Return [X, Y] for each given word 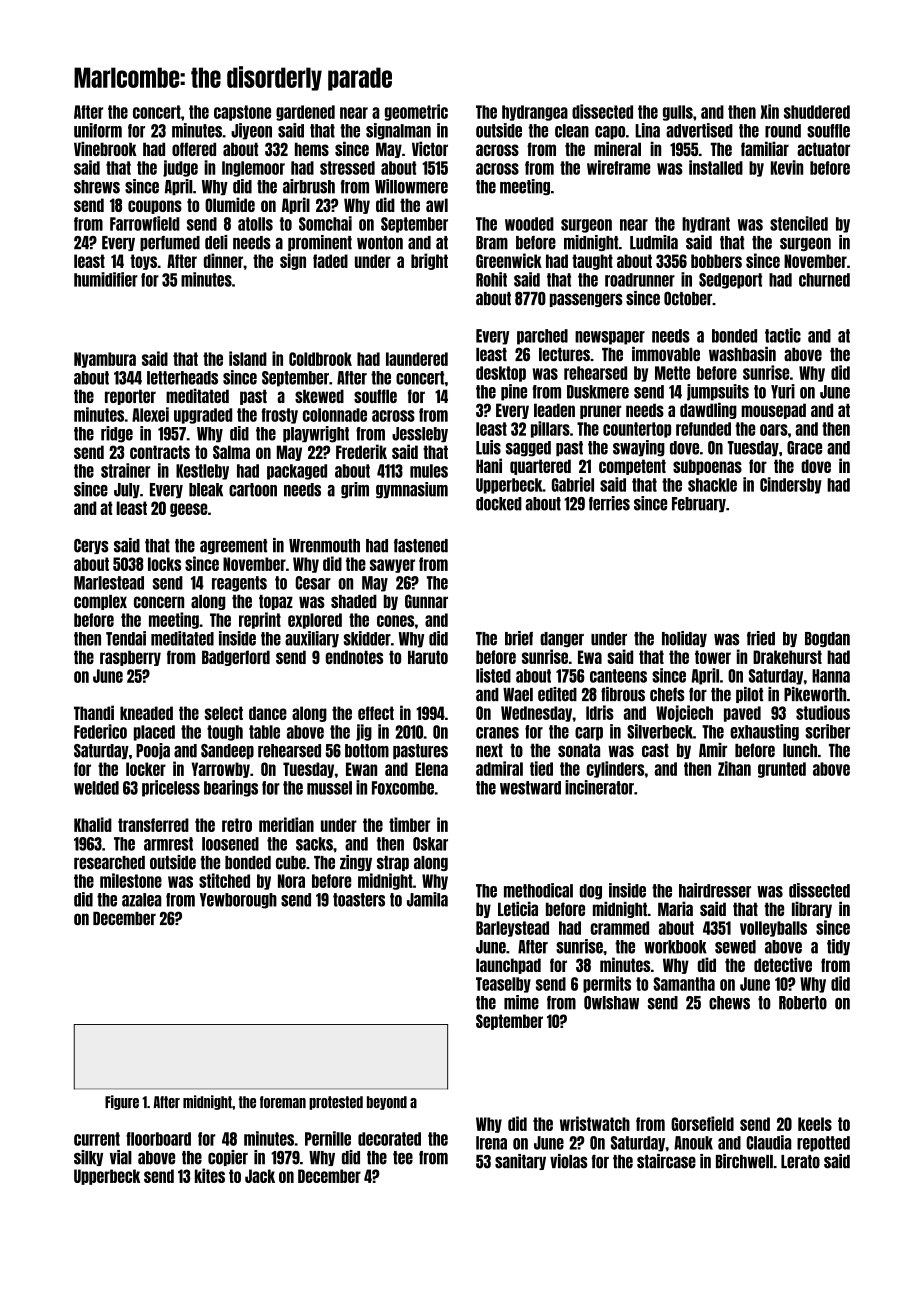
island [248, 358]
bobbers [716, 261]
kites [210, 1175]
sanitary [520, 1162]
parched [542, 337]
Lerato [800, 1162]
